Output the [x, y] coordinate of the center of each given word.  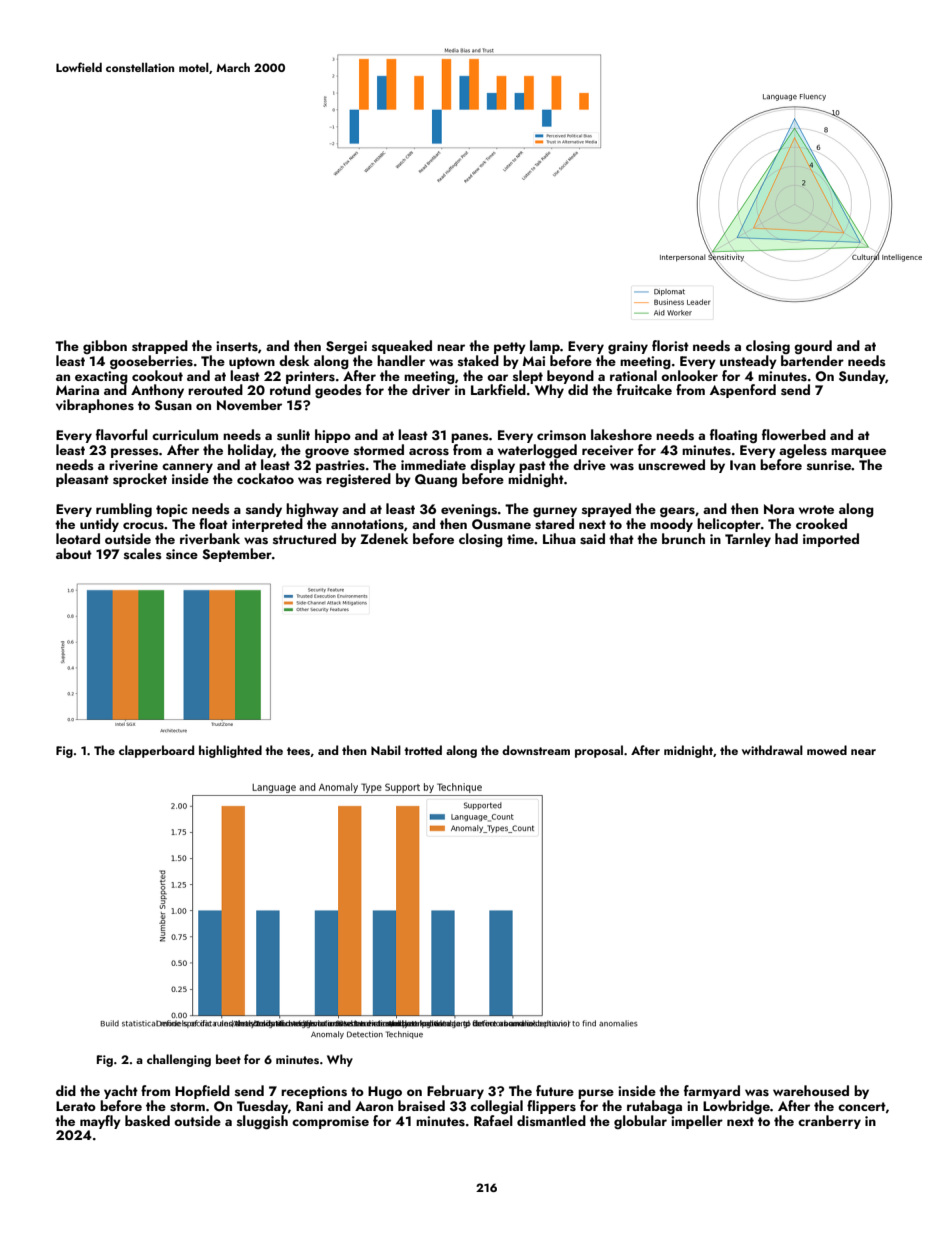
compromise [330, 1122]
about [74, 553]
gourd [813, 347]
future [555, 1090]
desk [294, 361]
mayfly [100, 1122]
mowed [827, 750]
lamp [545, 347]
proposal [599, 751]
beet [228, 1059]
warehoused [811, 1091]
